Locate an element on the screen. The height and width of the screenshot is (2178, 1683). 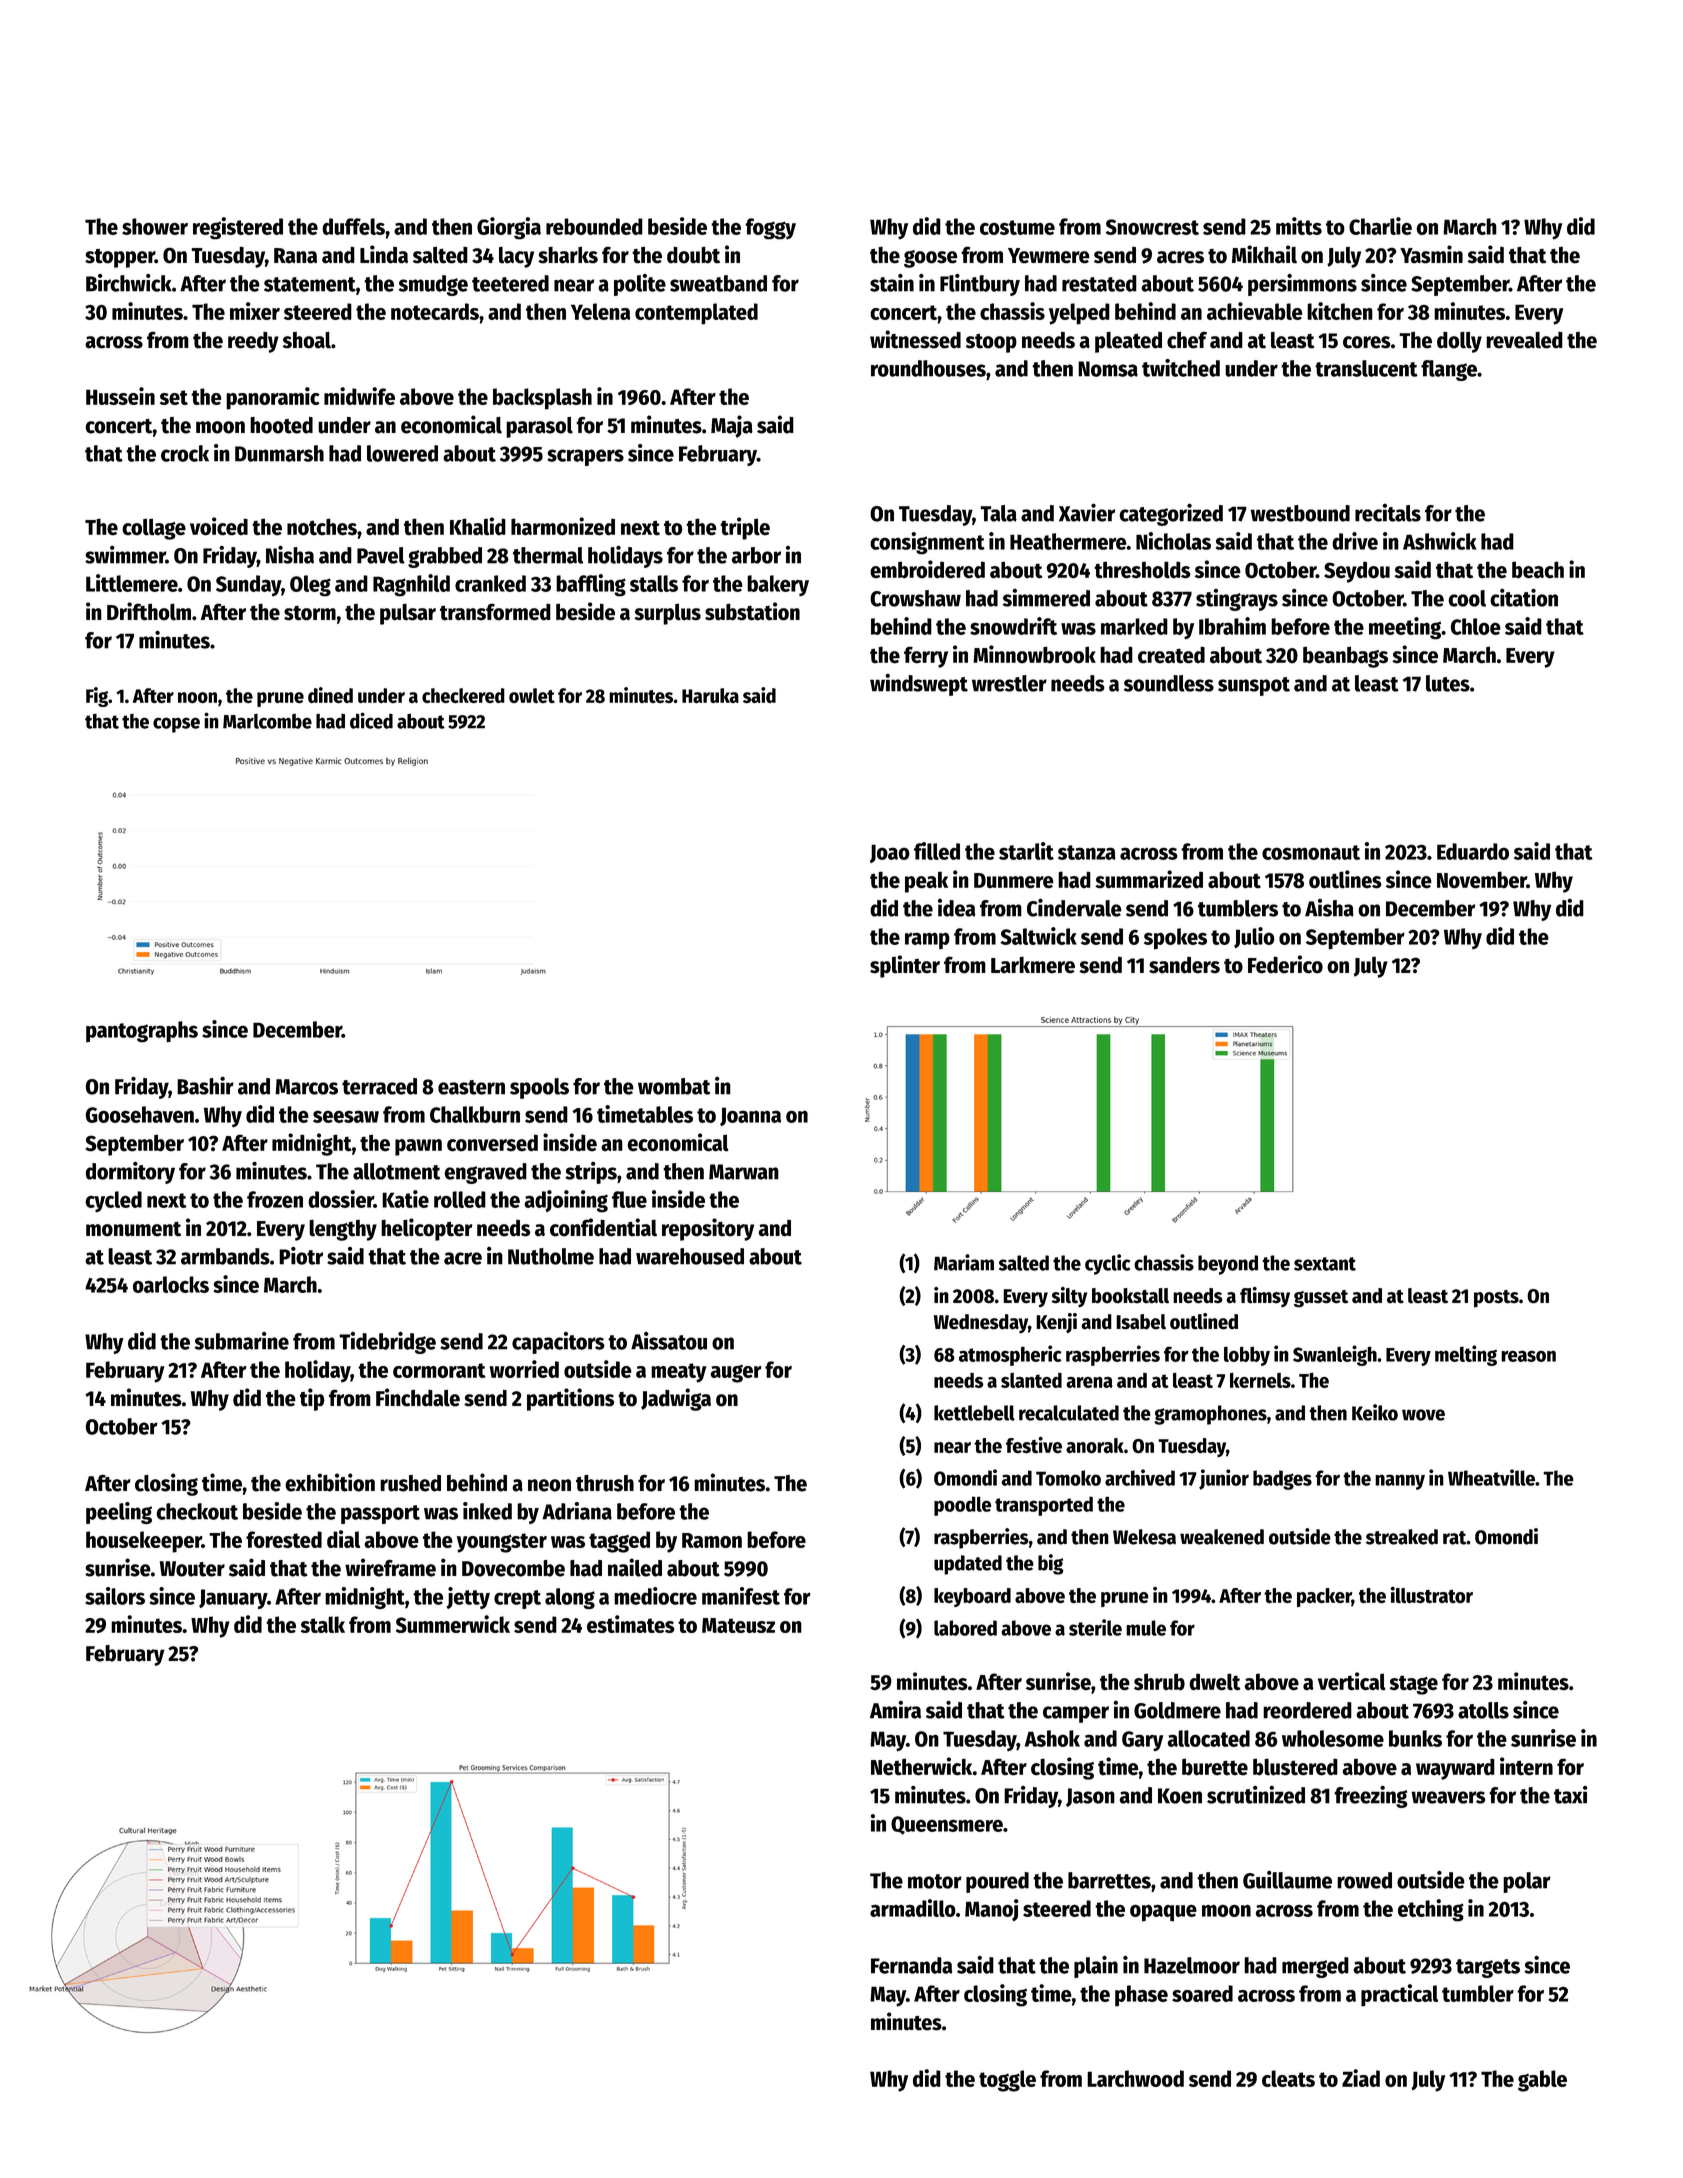
Jadwiga is located at coordinates (676, 1399).
